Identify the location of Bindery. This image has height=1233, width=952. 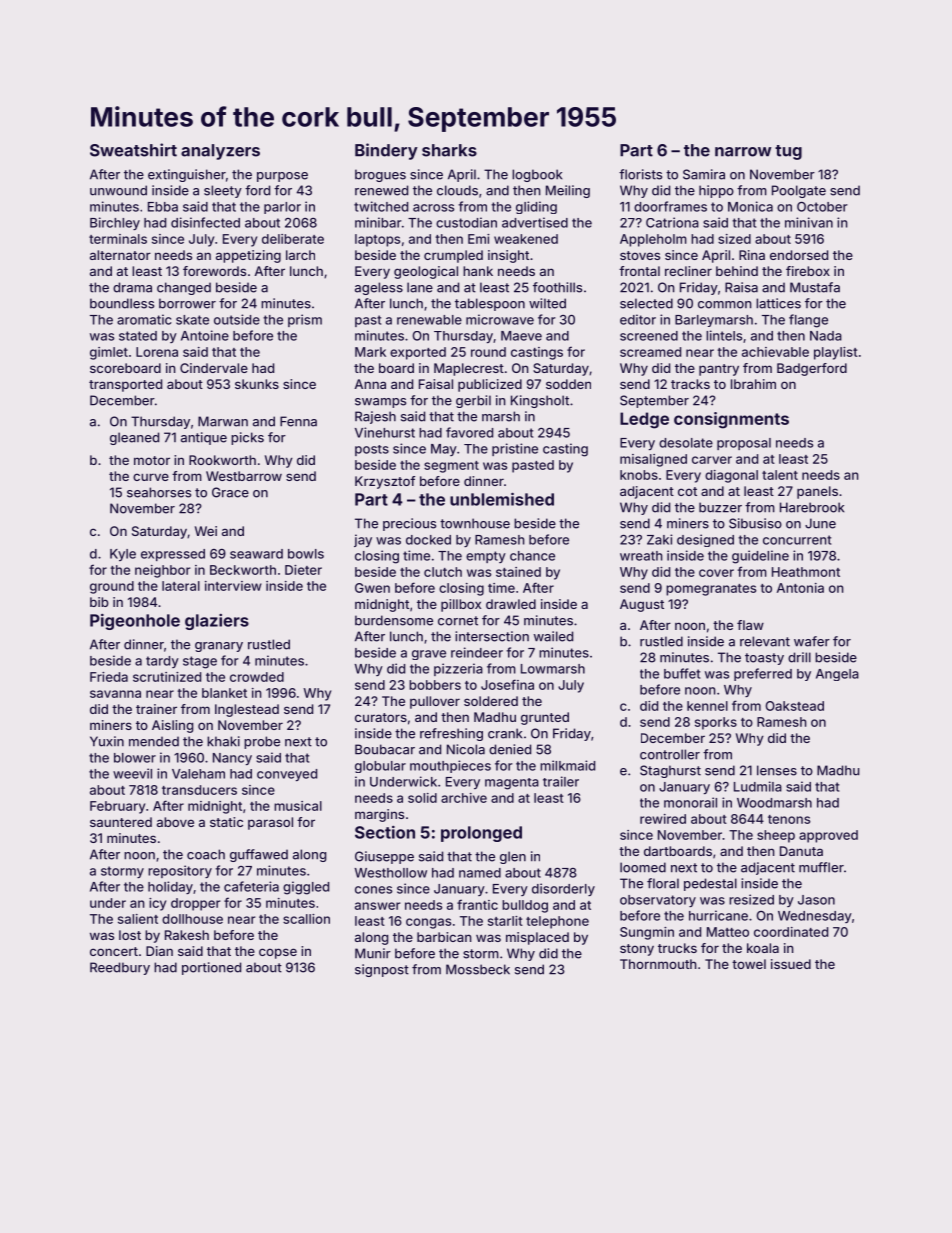
(386, 151).
